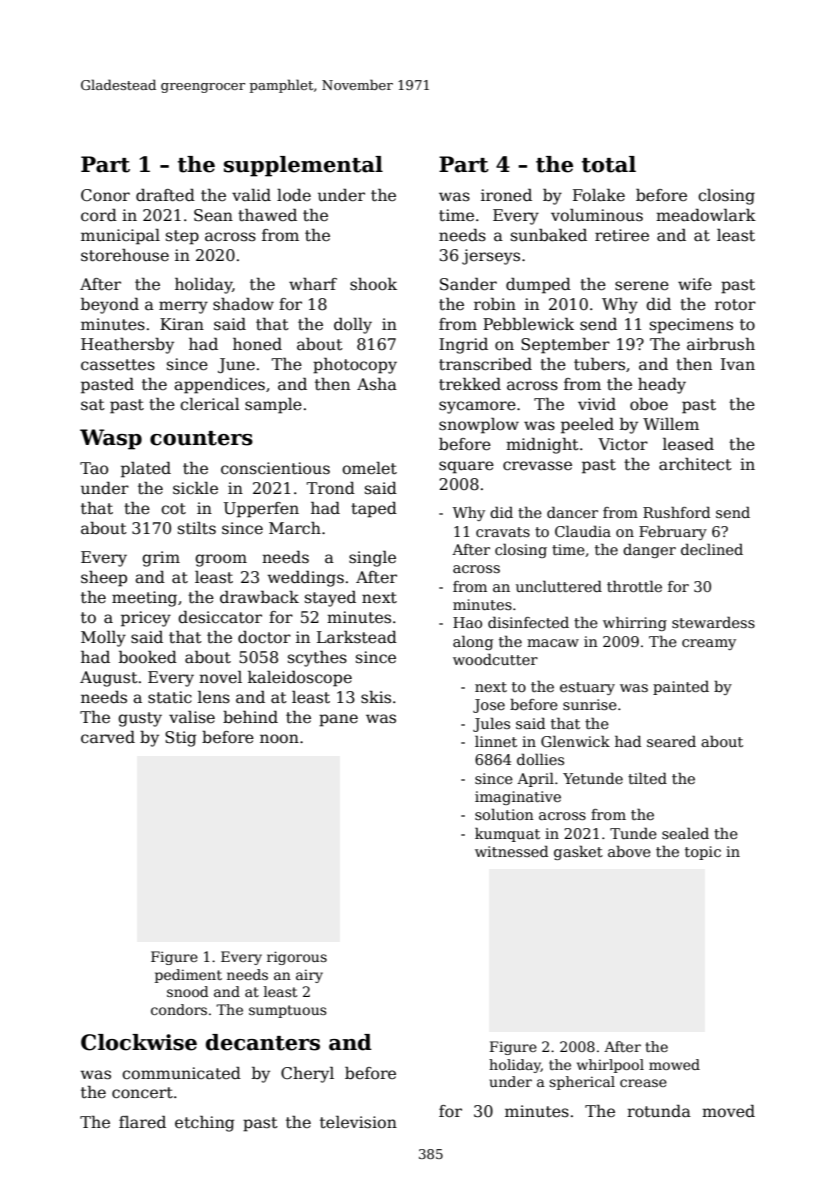  Describe the element at coordinates (140, 719) in the screenshot. I see `gusty` at that location.
